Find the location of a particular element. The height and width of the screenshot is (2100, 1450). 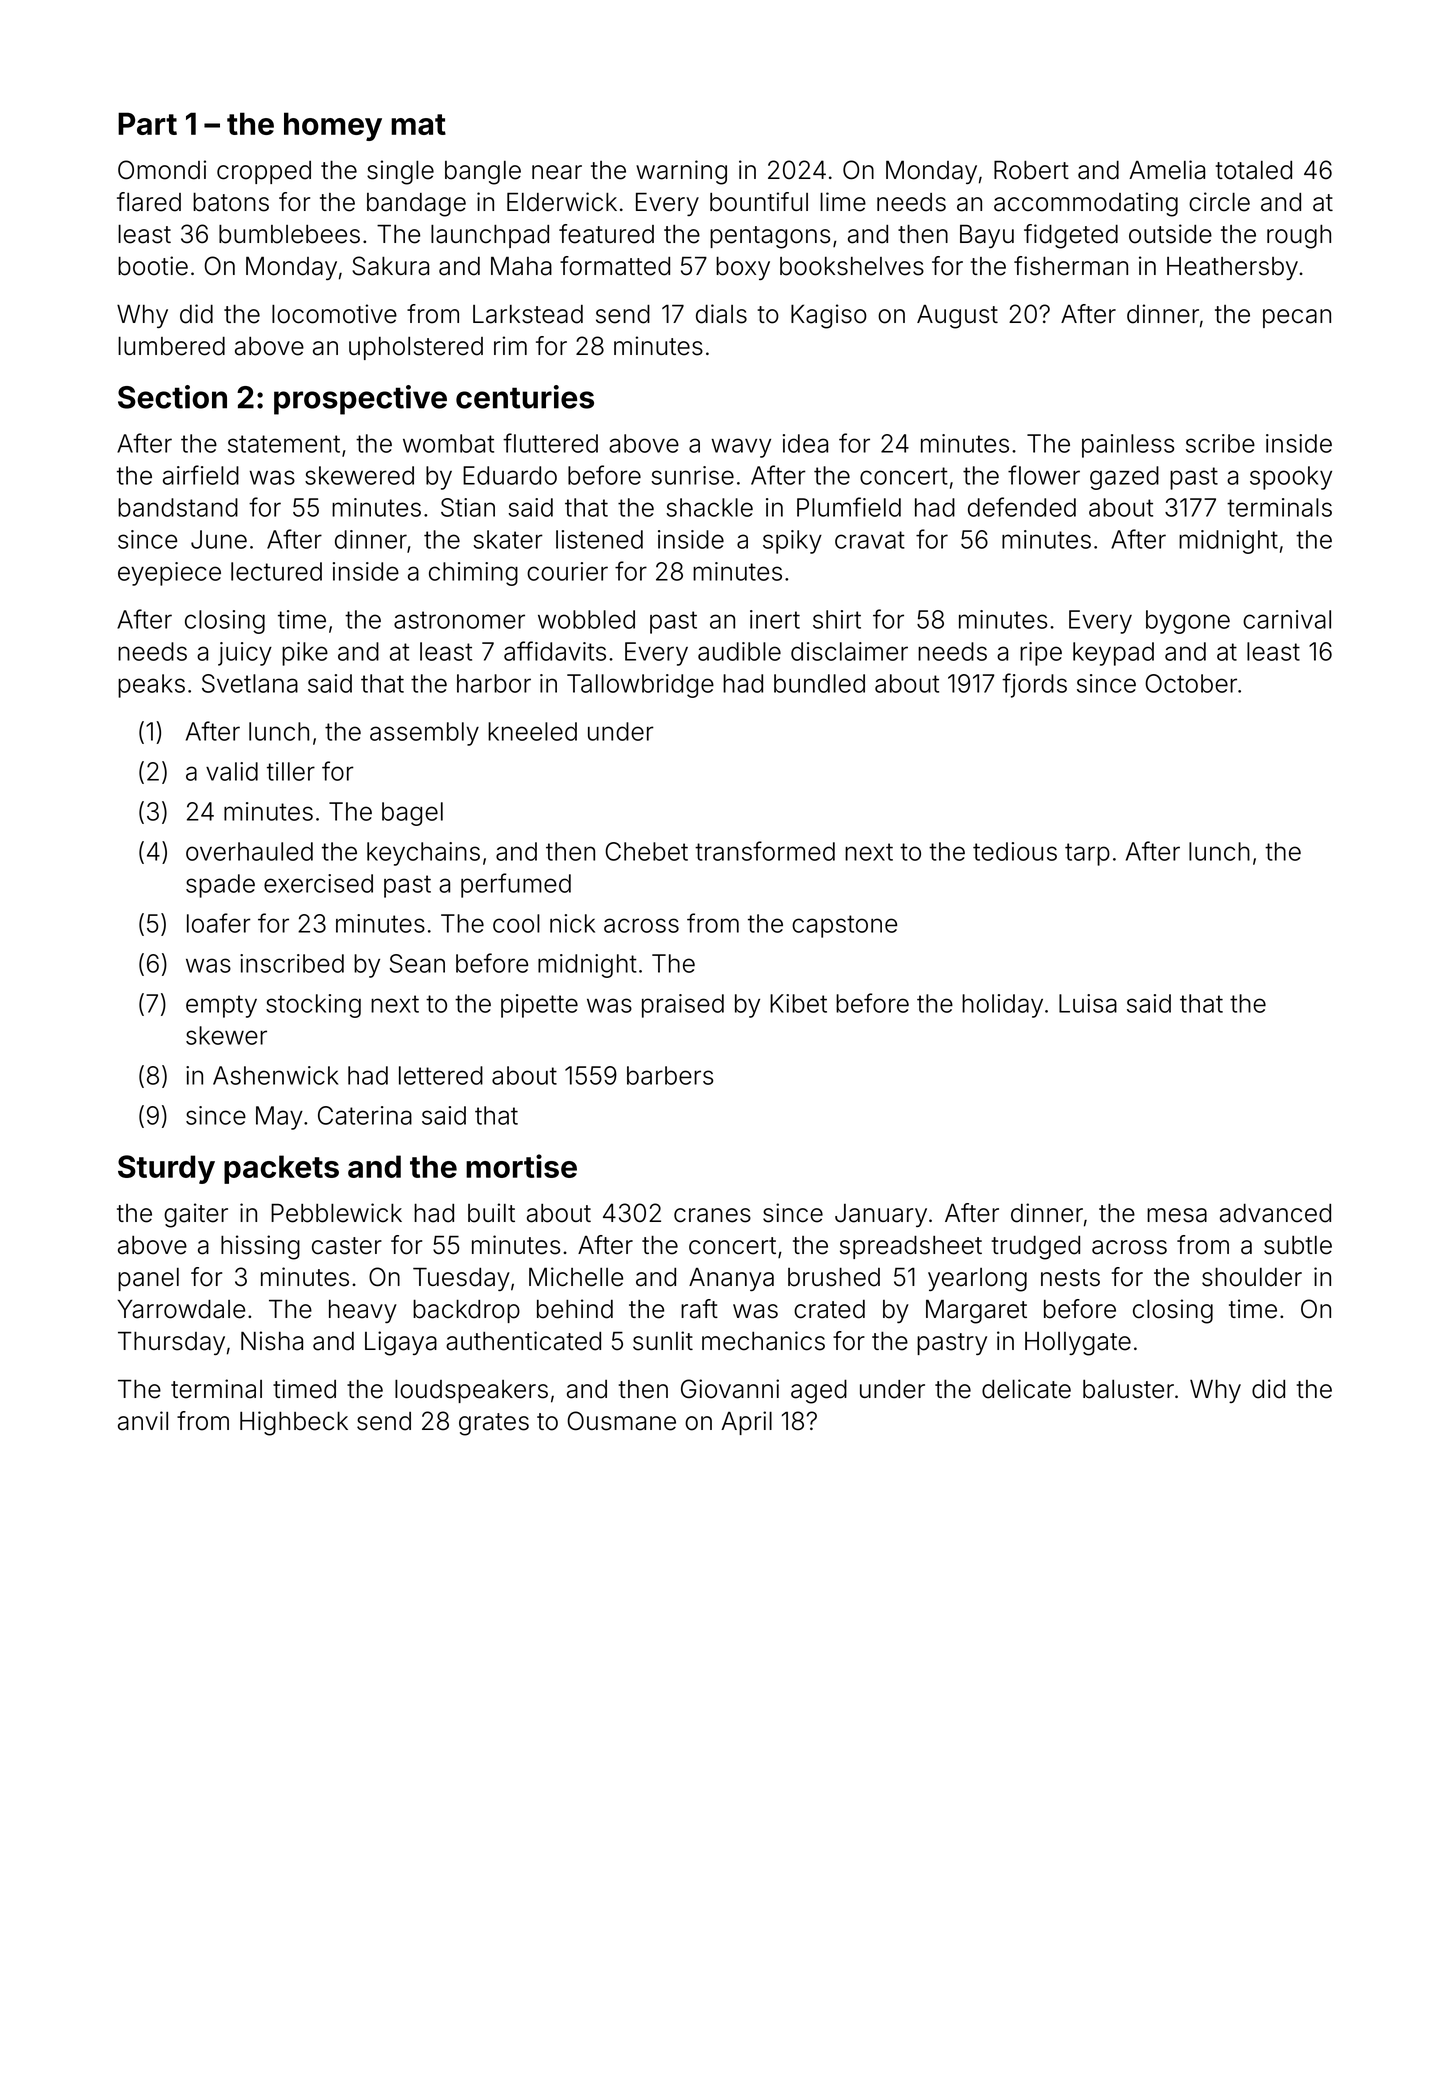

gaiter is located at coordinates (196, 1215).
